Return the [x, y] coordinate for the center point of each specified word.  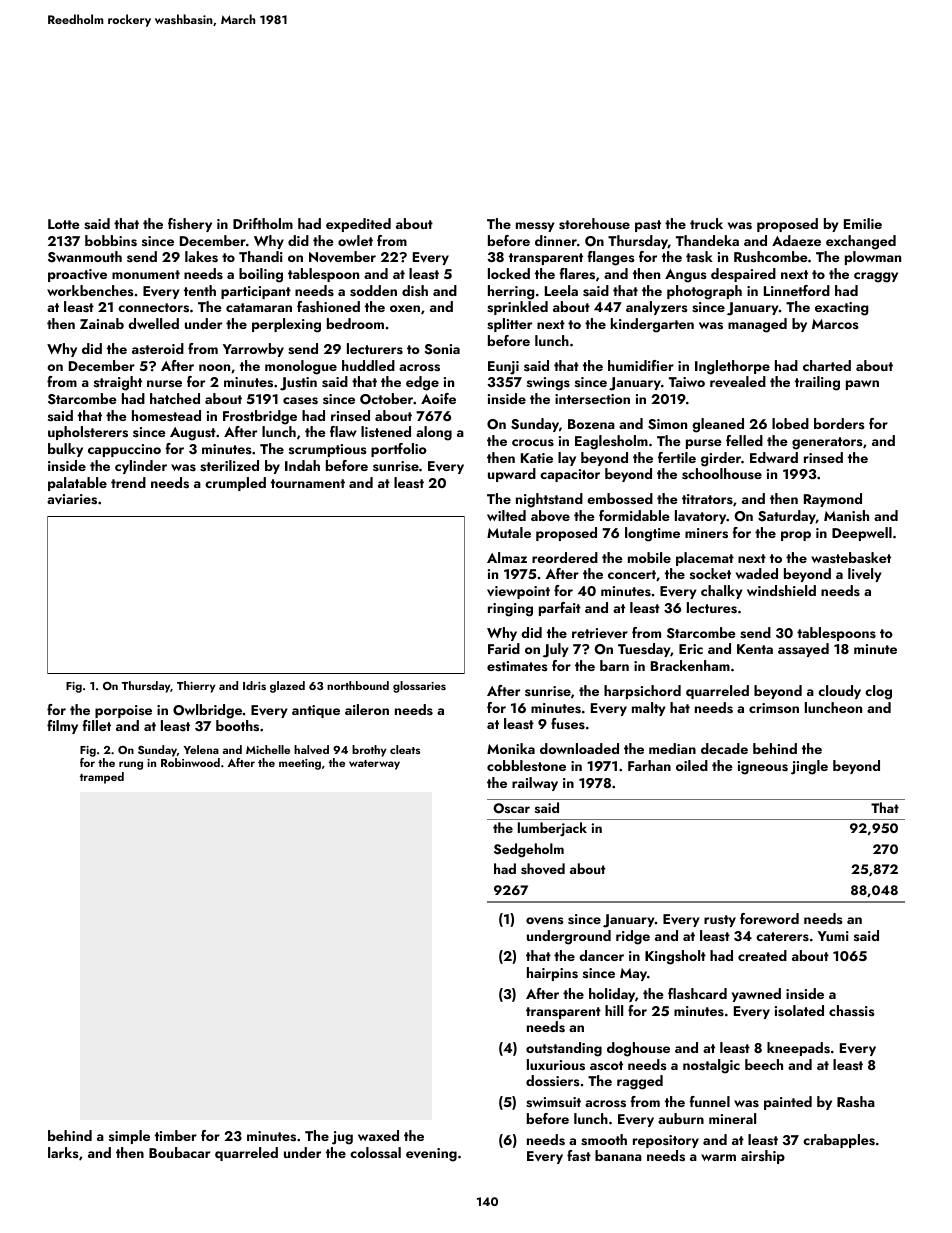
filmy [62, 727]
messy [535, 227]
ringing [510, 610]
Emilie [863, 223]
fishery [190, 225]
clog [878, 692]
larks [63, 1152]
